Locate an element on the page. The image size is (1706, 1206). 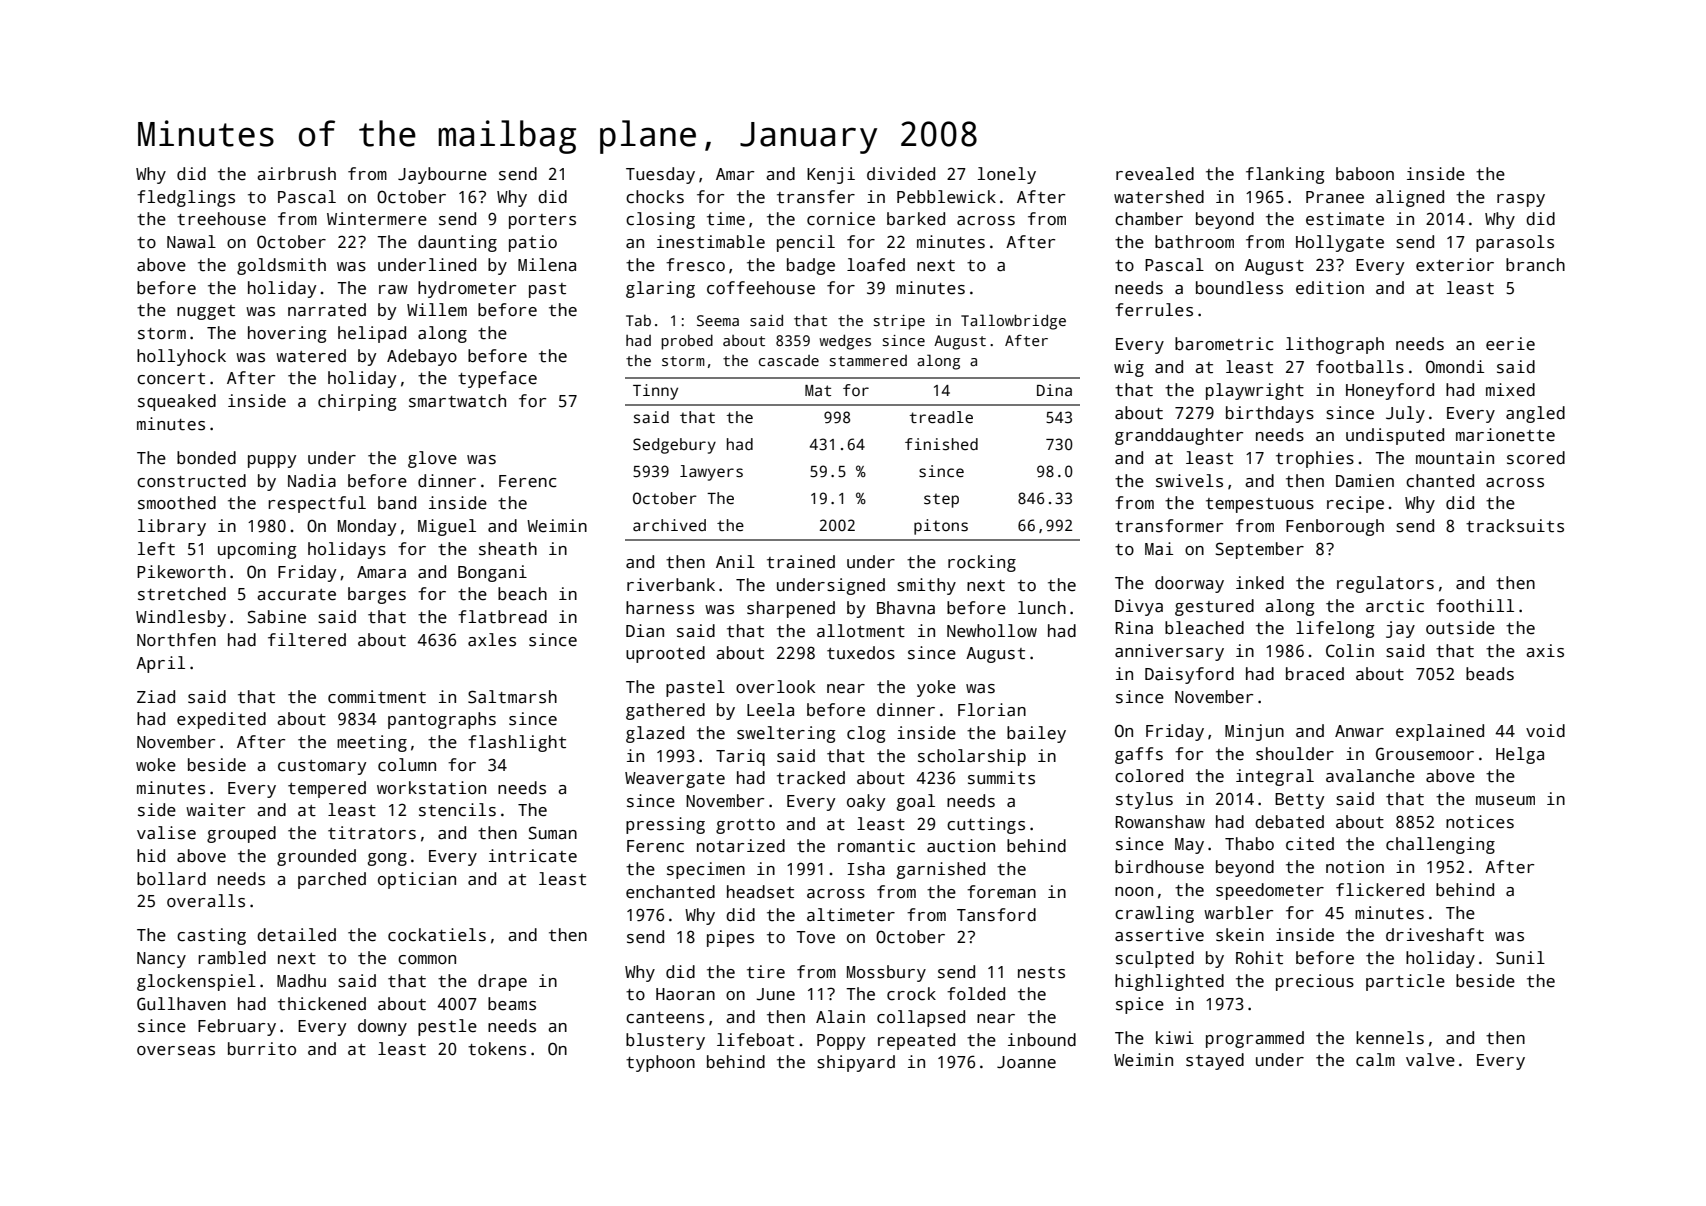
casting is located at coordinates (211, 936).
